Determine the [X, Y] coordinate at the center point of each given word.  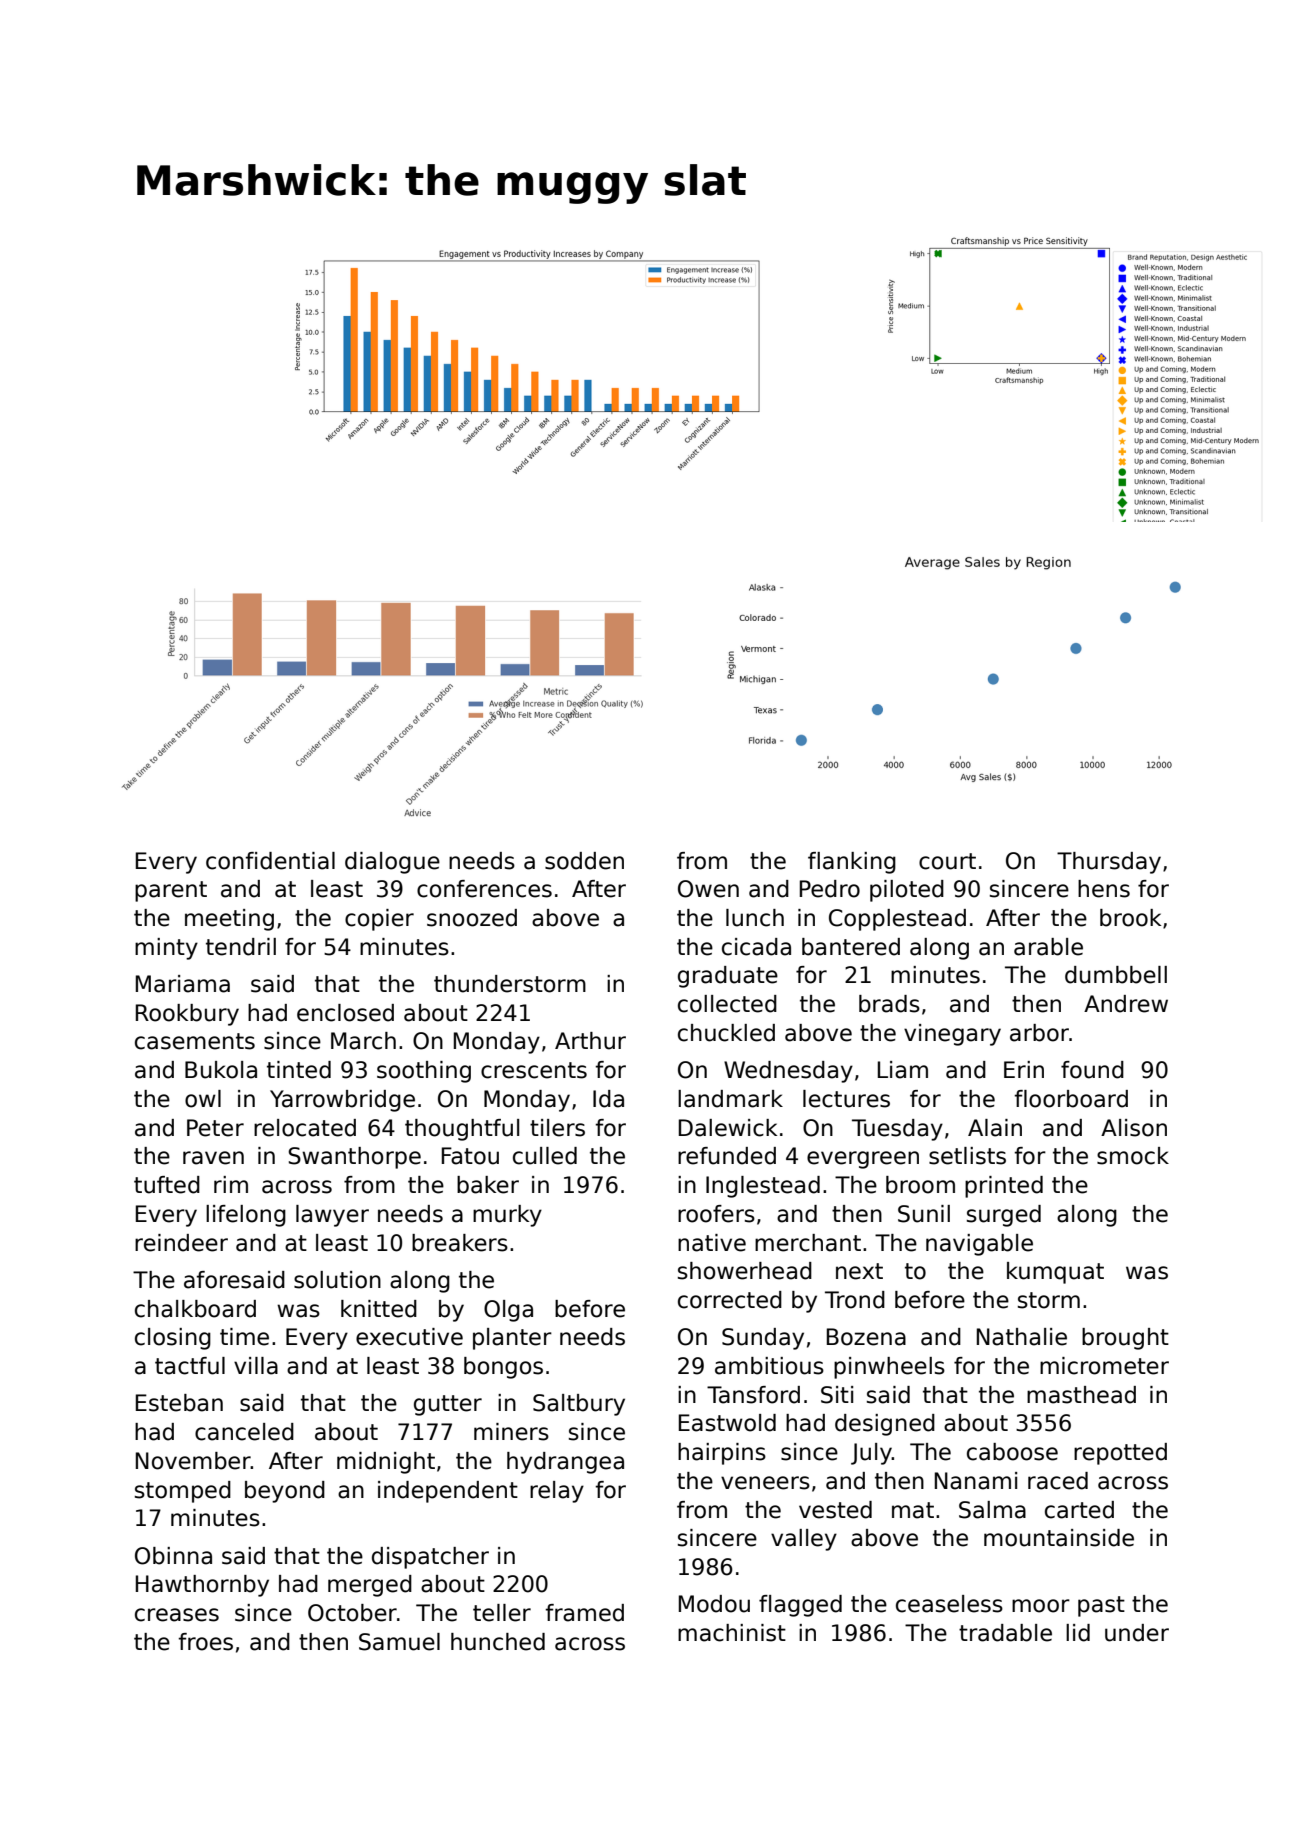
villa [256, 1366]
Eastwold [727, 1423]
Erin [1024, 1069]
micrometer [1104, 1366]
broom [920, 1185]
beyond [285, 1492]
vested [835, 1510]
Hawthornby [202, 1586]
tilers [557, 1128]
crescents [534, 1070]
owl [203, 1099]
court [947, 861]
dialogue [392, 863]
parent [171, 891]
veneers [765, 1483]
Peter [215, 1128]
